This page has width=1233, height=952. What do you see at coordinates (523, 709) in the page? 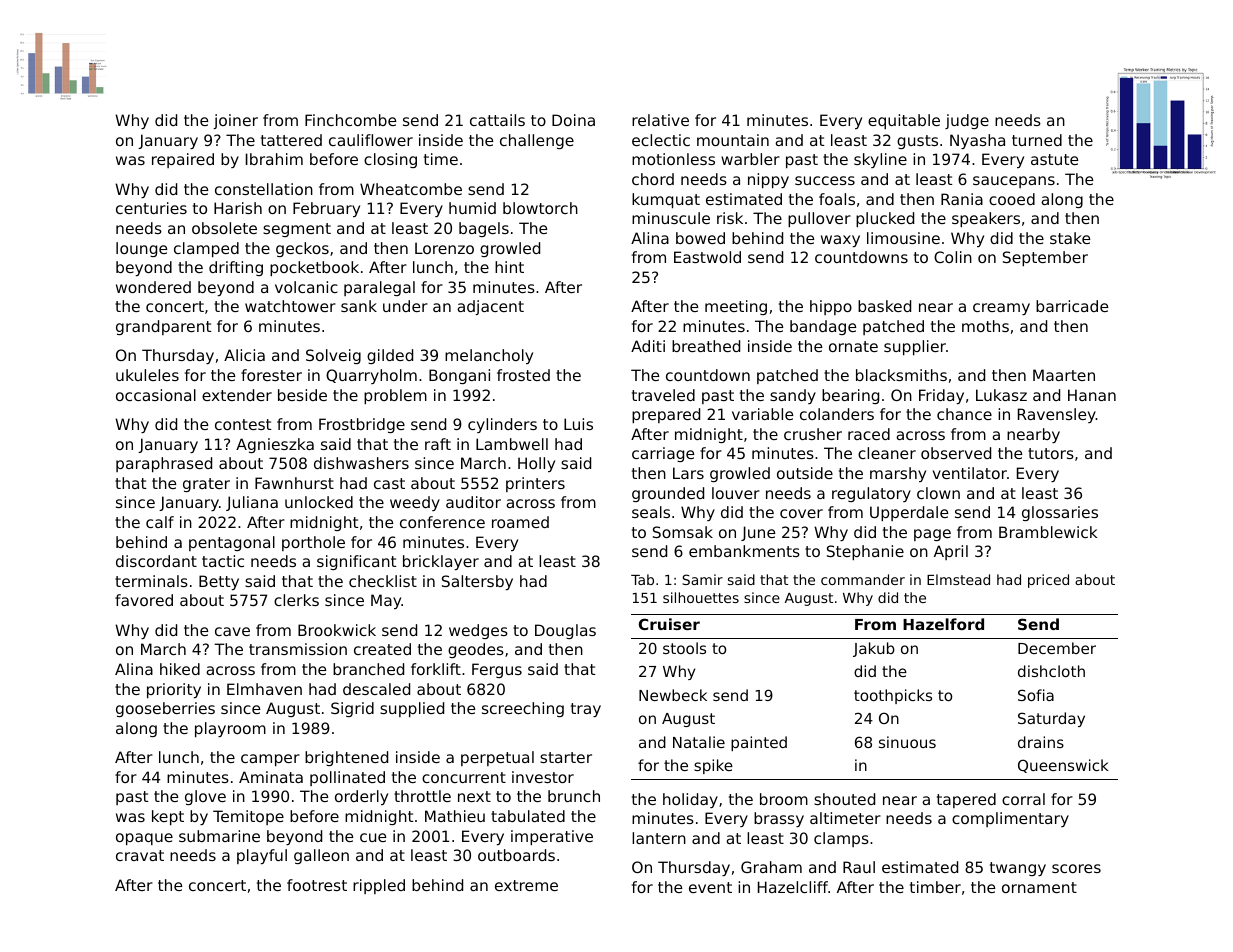
I see `screeching` at bounding box center [523, 709].
